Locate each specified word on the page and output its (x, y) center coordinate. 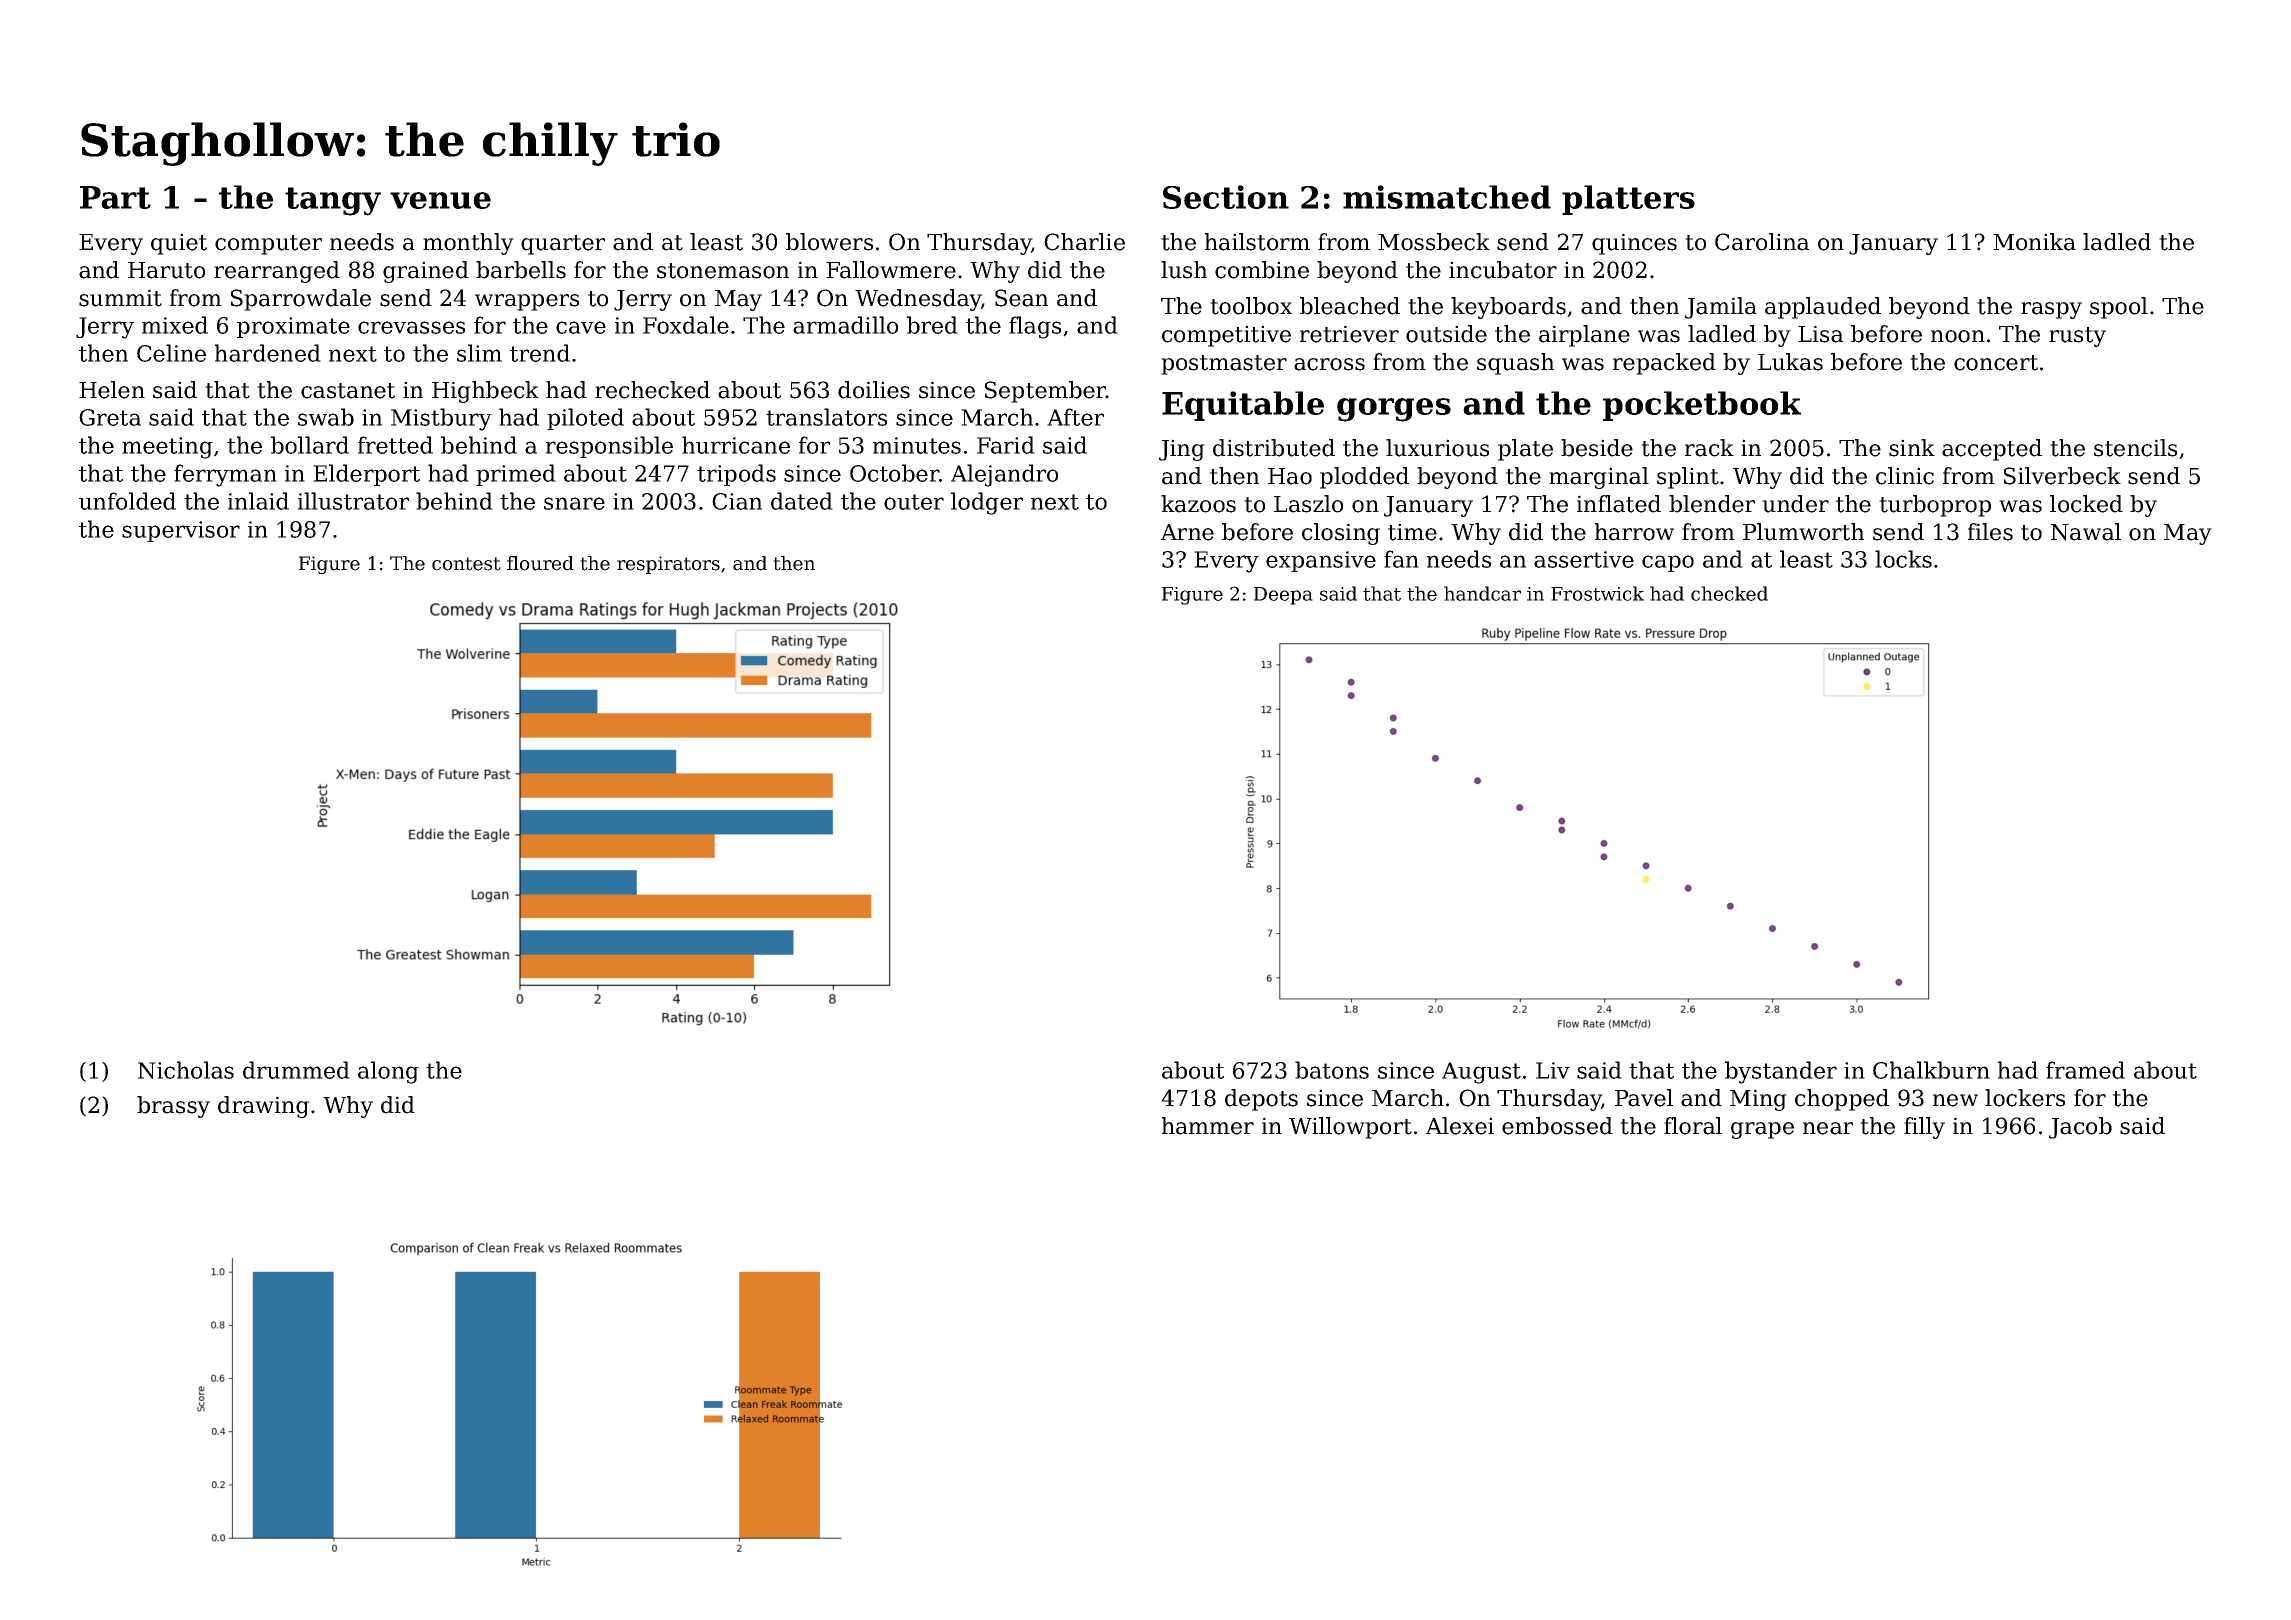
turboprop (1935, 506)
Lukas (1790, 362)
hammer (1208, 1126)
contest (466, 564)
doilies (874, 390)
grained (426, 272)
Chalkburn (1931, 1070)
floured (540, 563)
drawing (263, 1107)
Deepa (1283, 596)
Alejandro (1004, 475)
